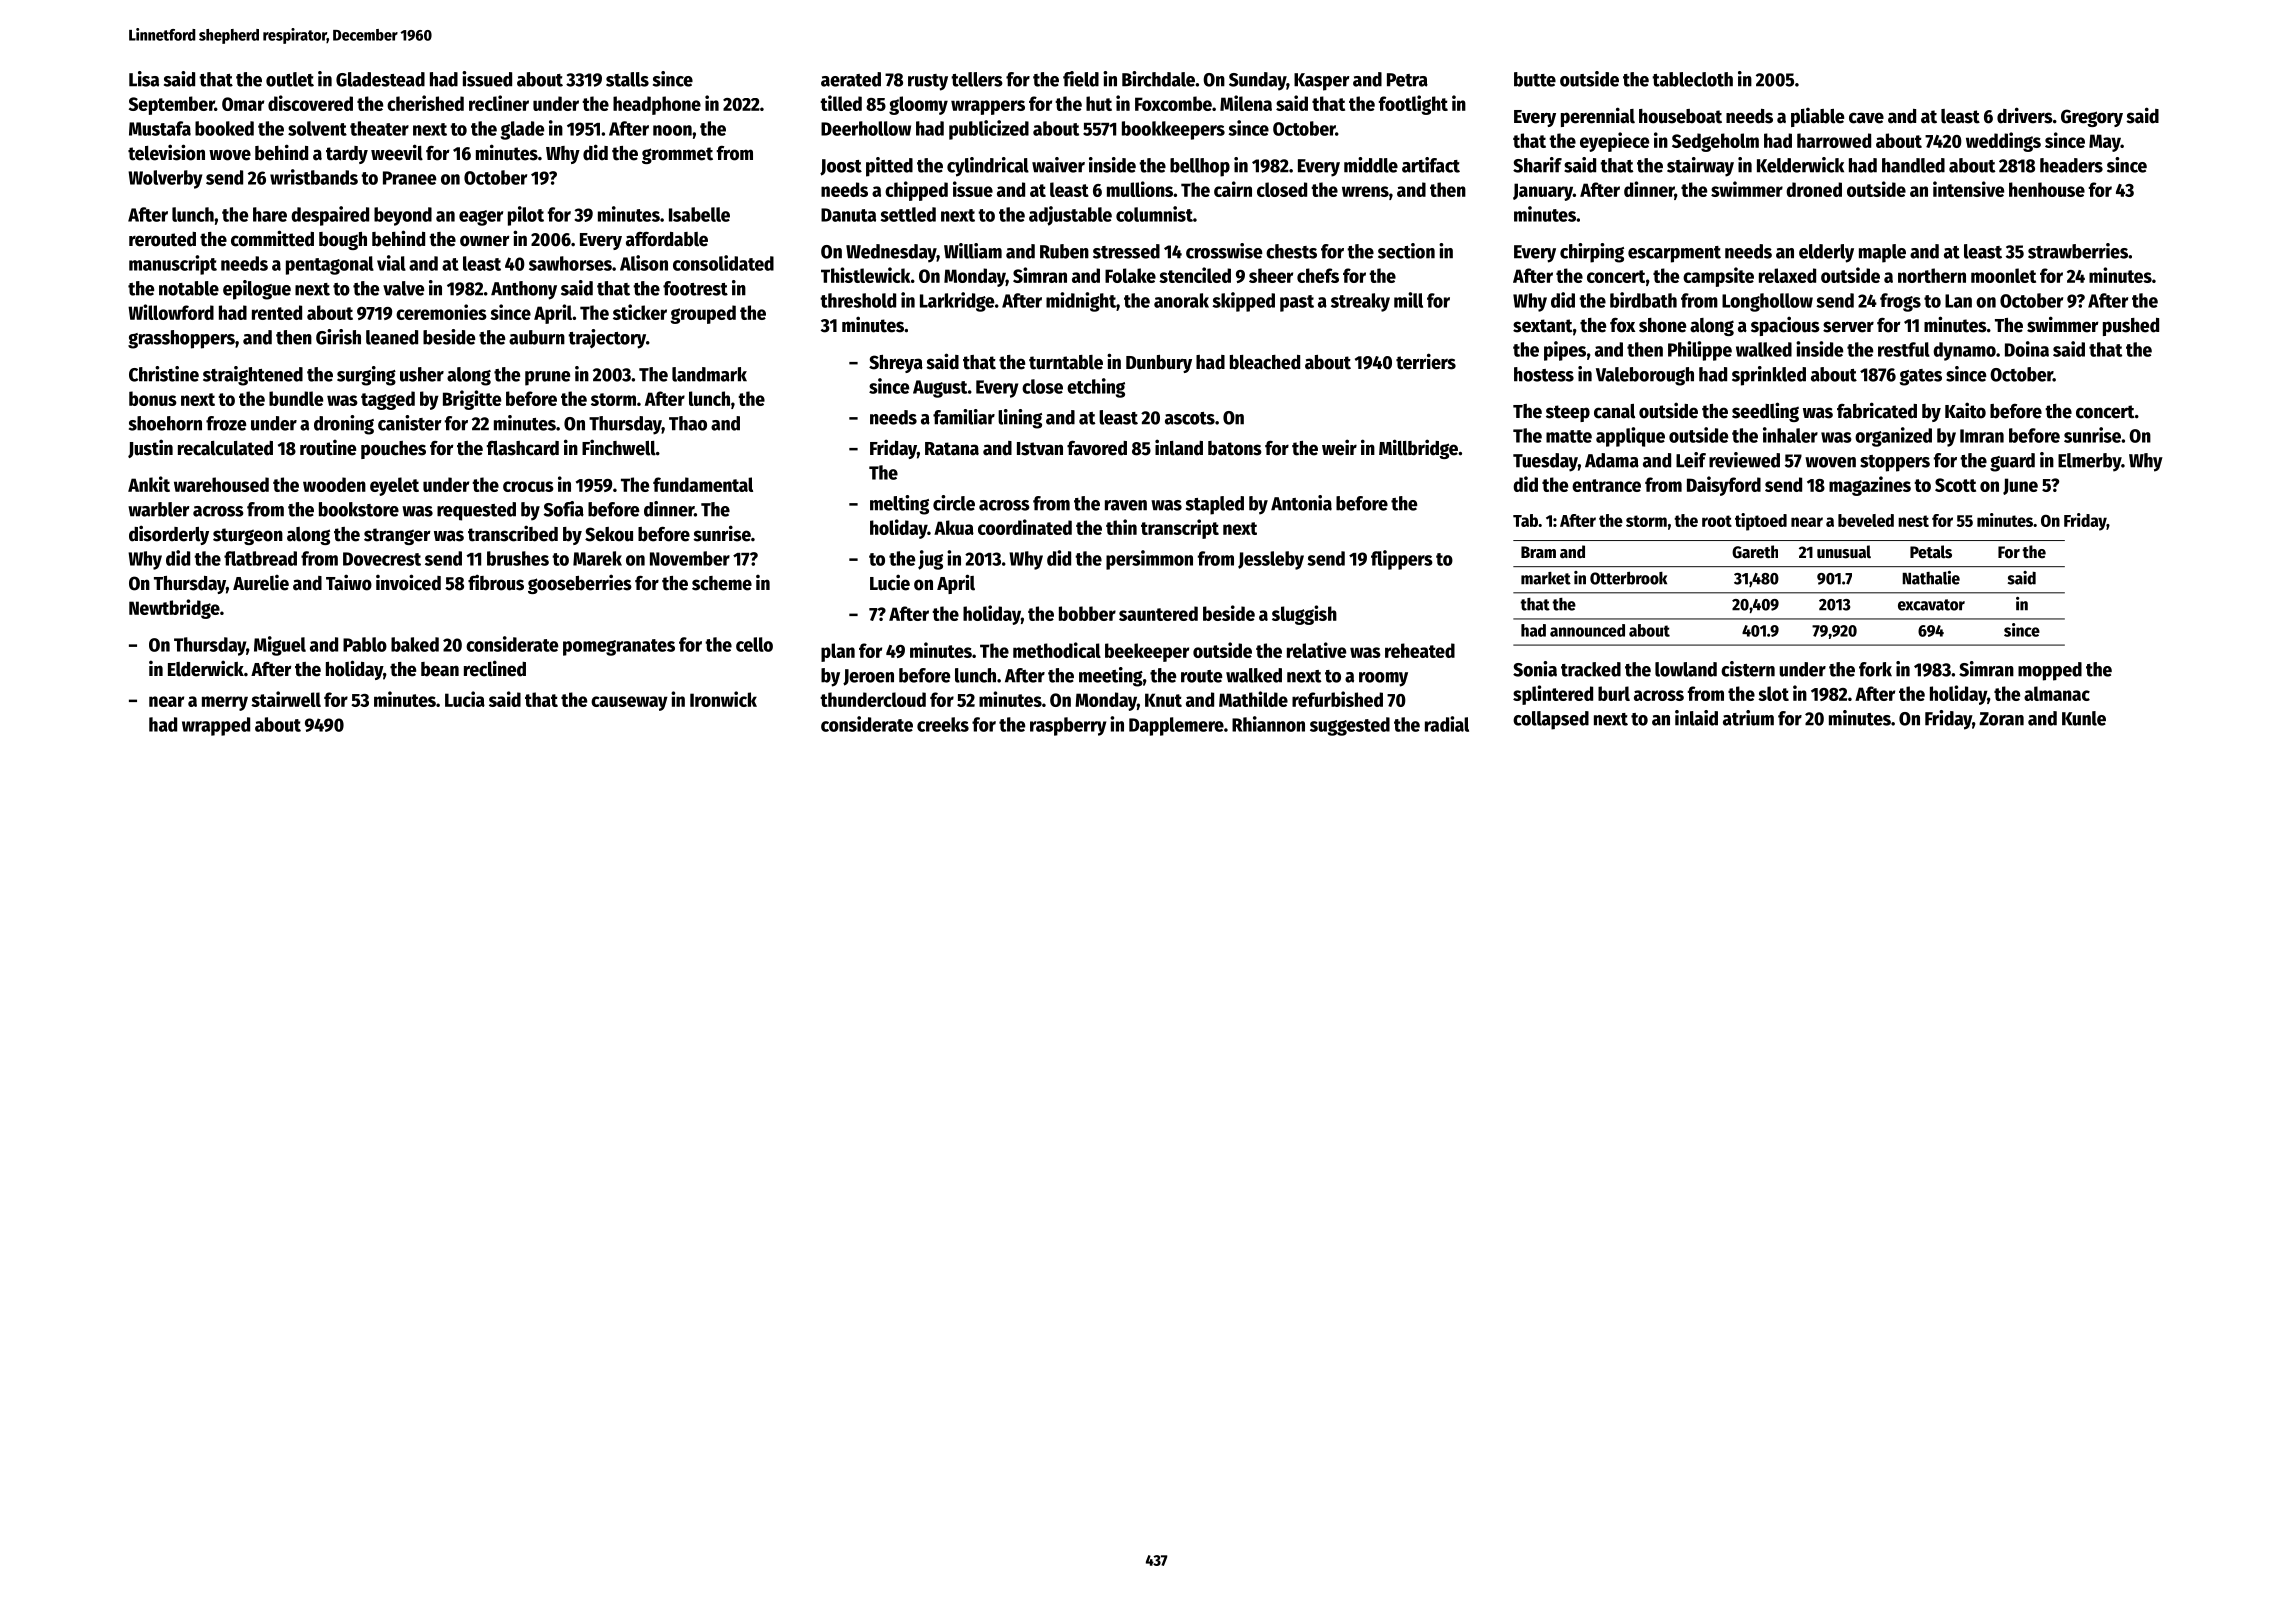 This screenshot has width=2291, height=1620. Describe the element at coordinates (1301, 503) in the screenshot. I see `Antonia` at that location.
